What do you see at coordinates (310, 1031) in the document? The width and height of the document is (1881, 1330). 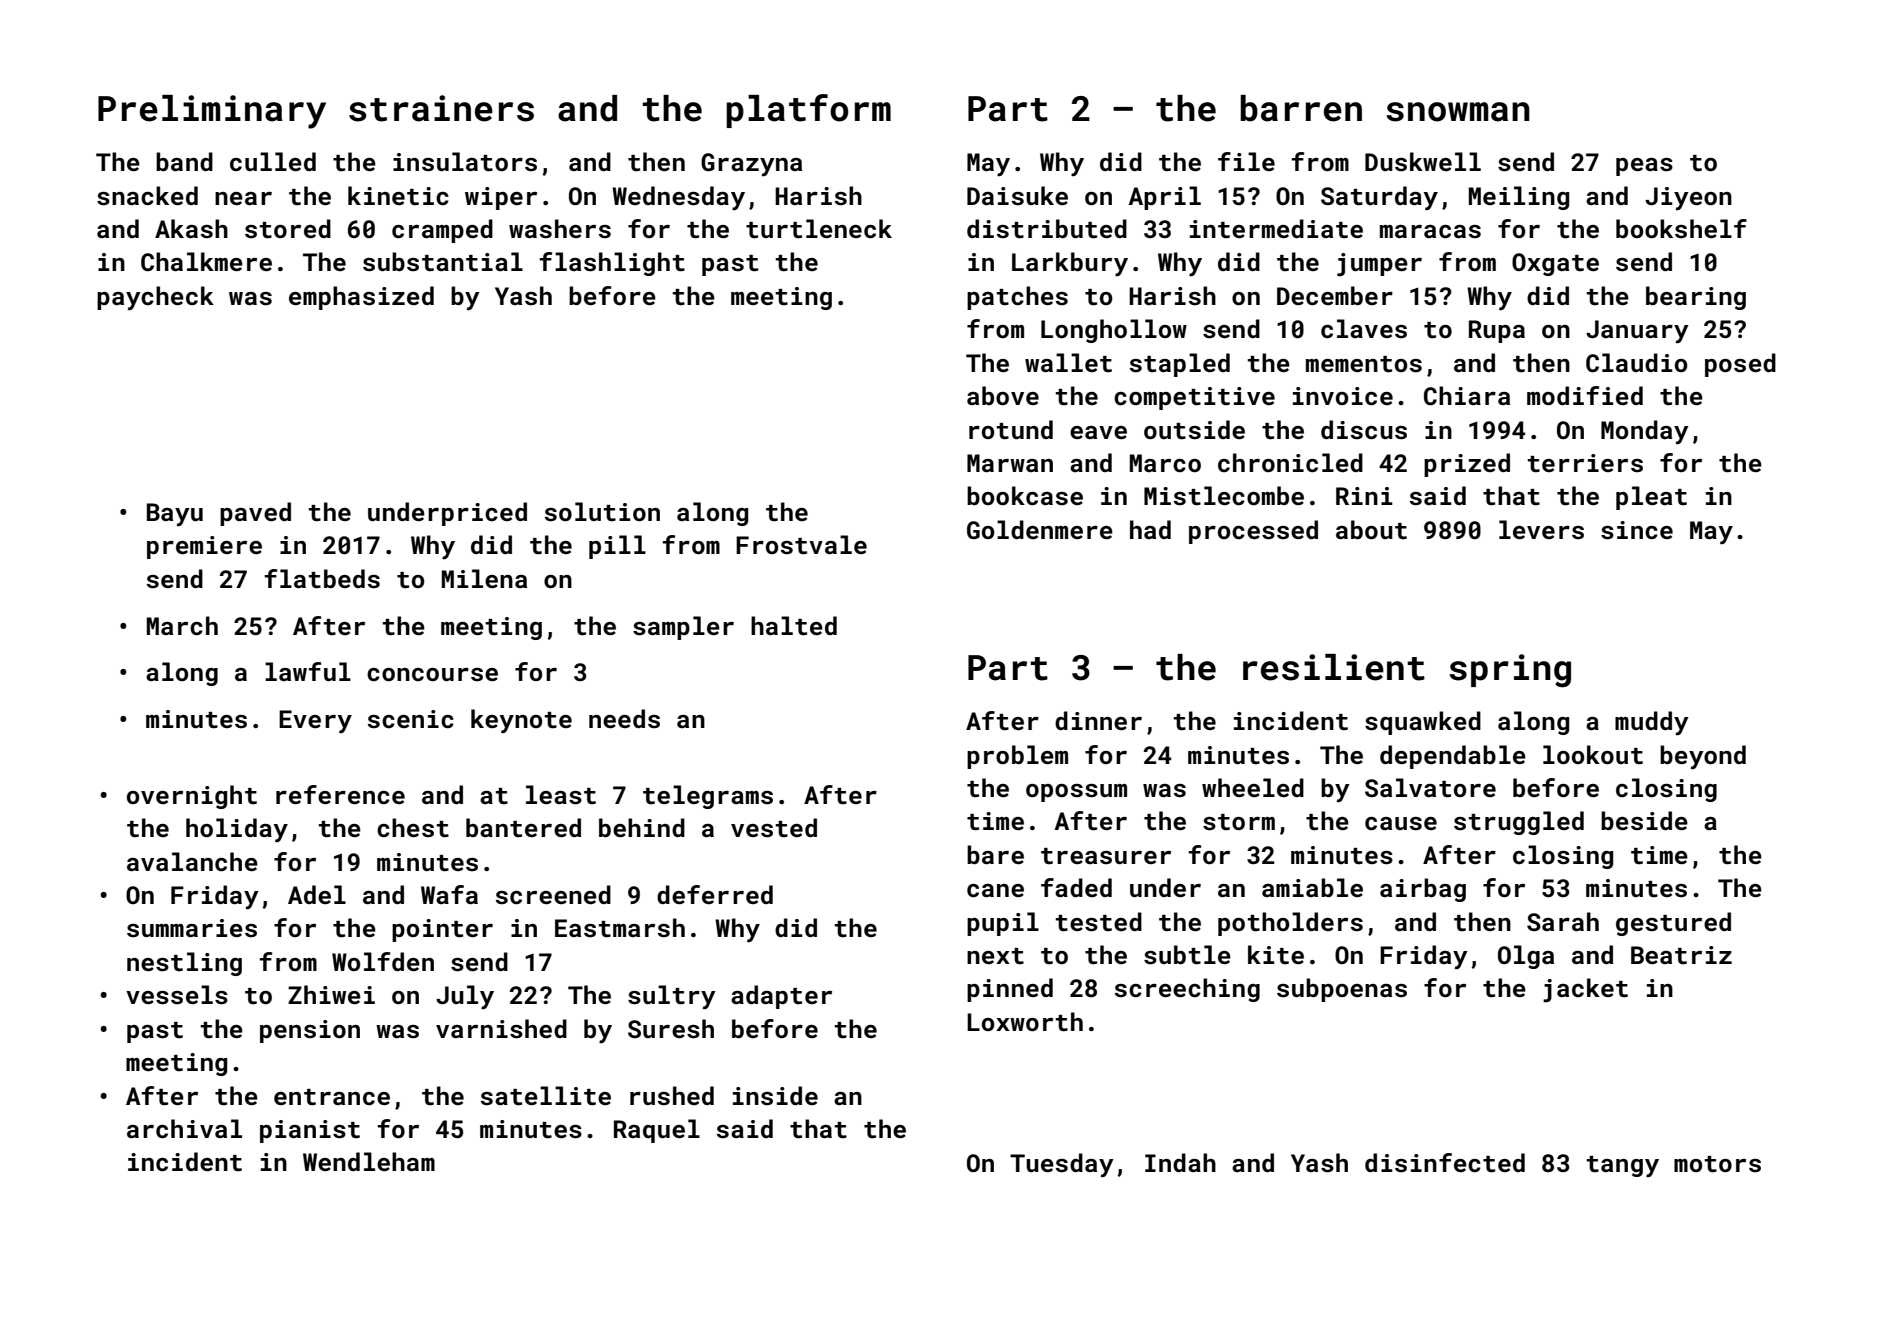 I see `pension` at bounding box center [310, 1031].
